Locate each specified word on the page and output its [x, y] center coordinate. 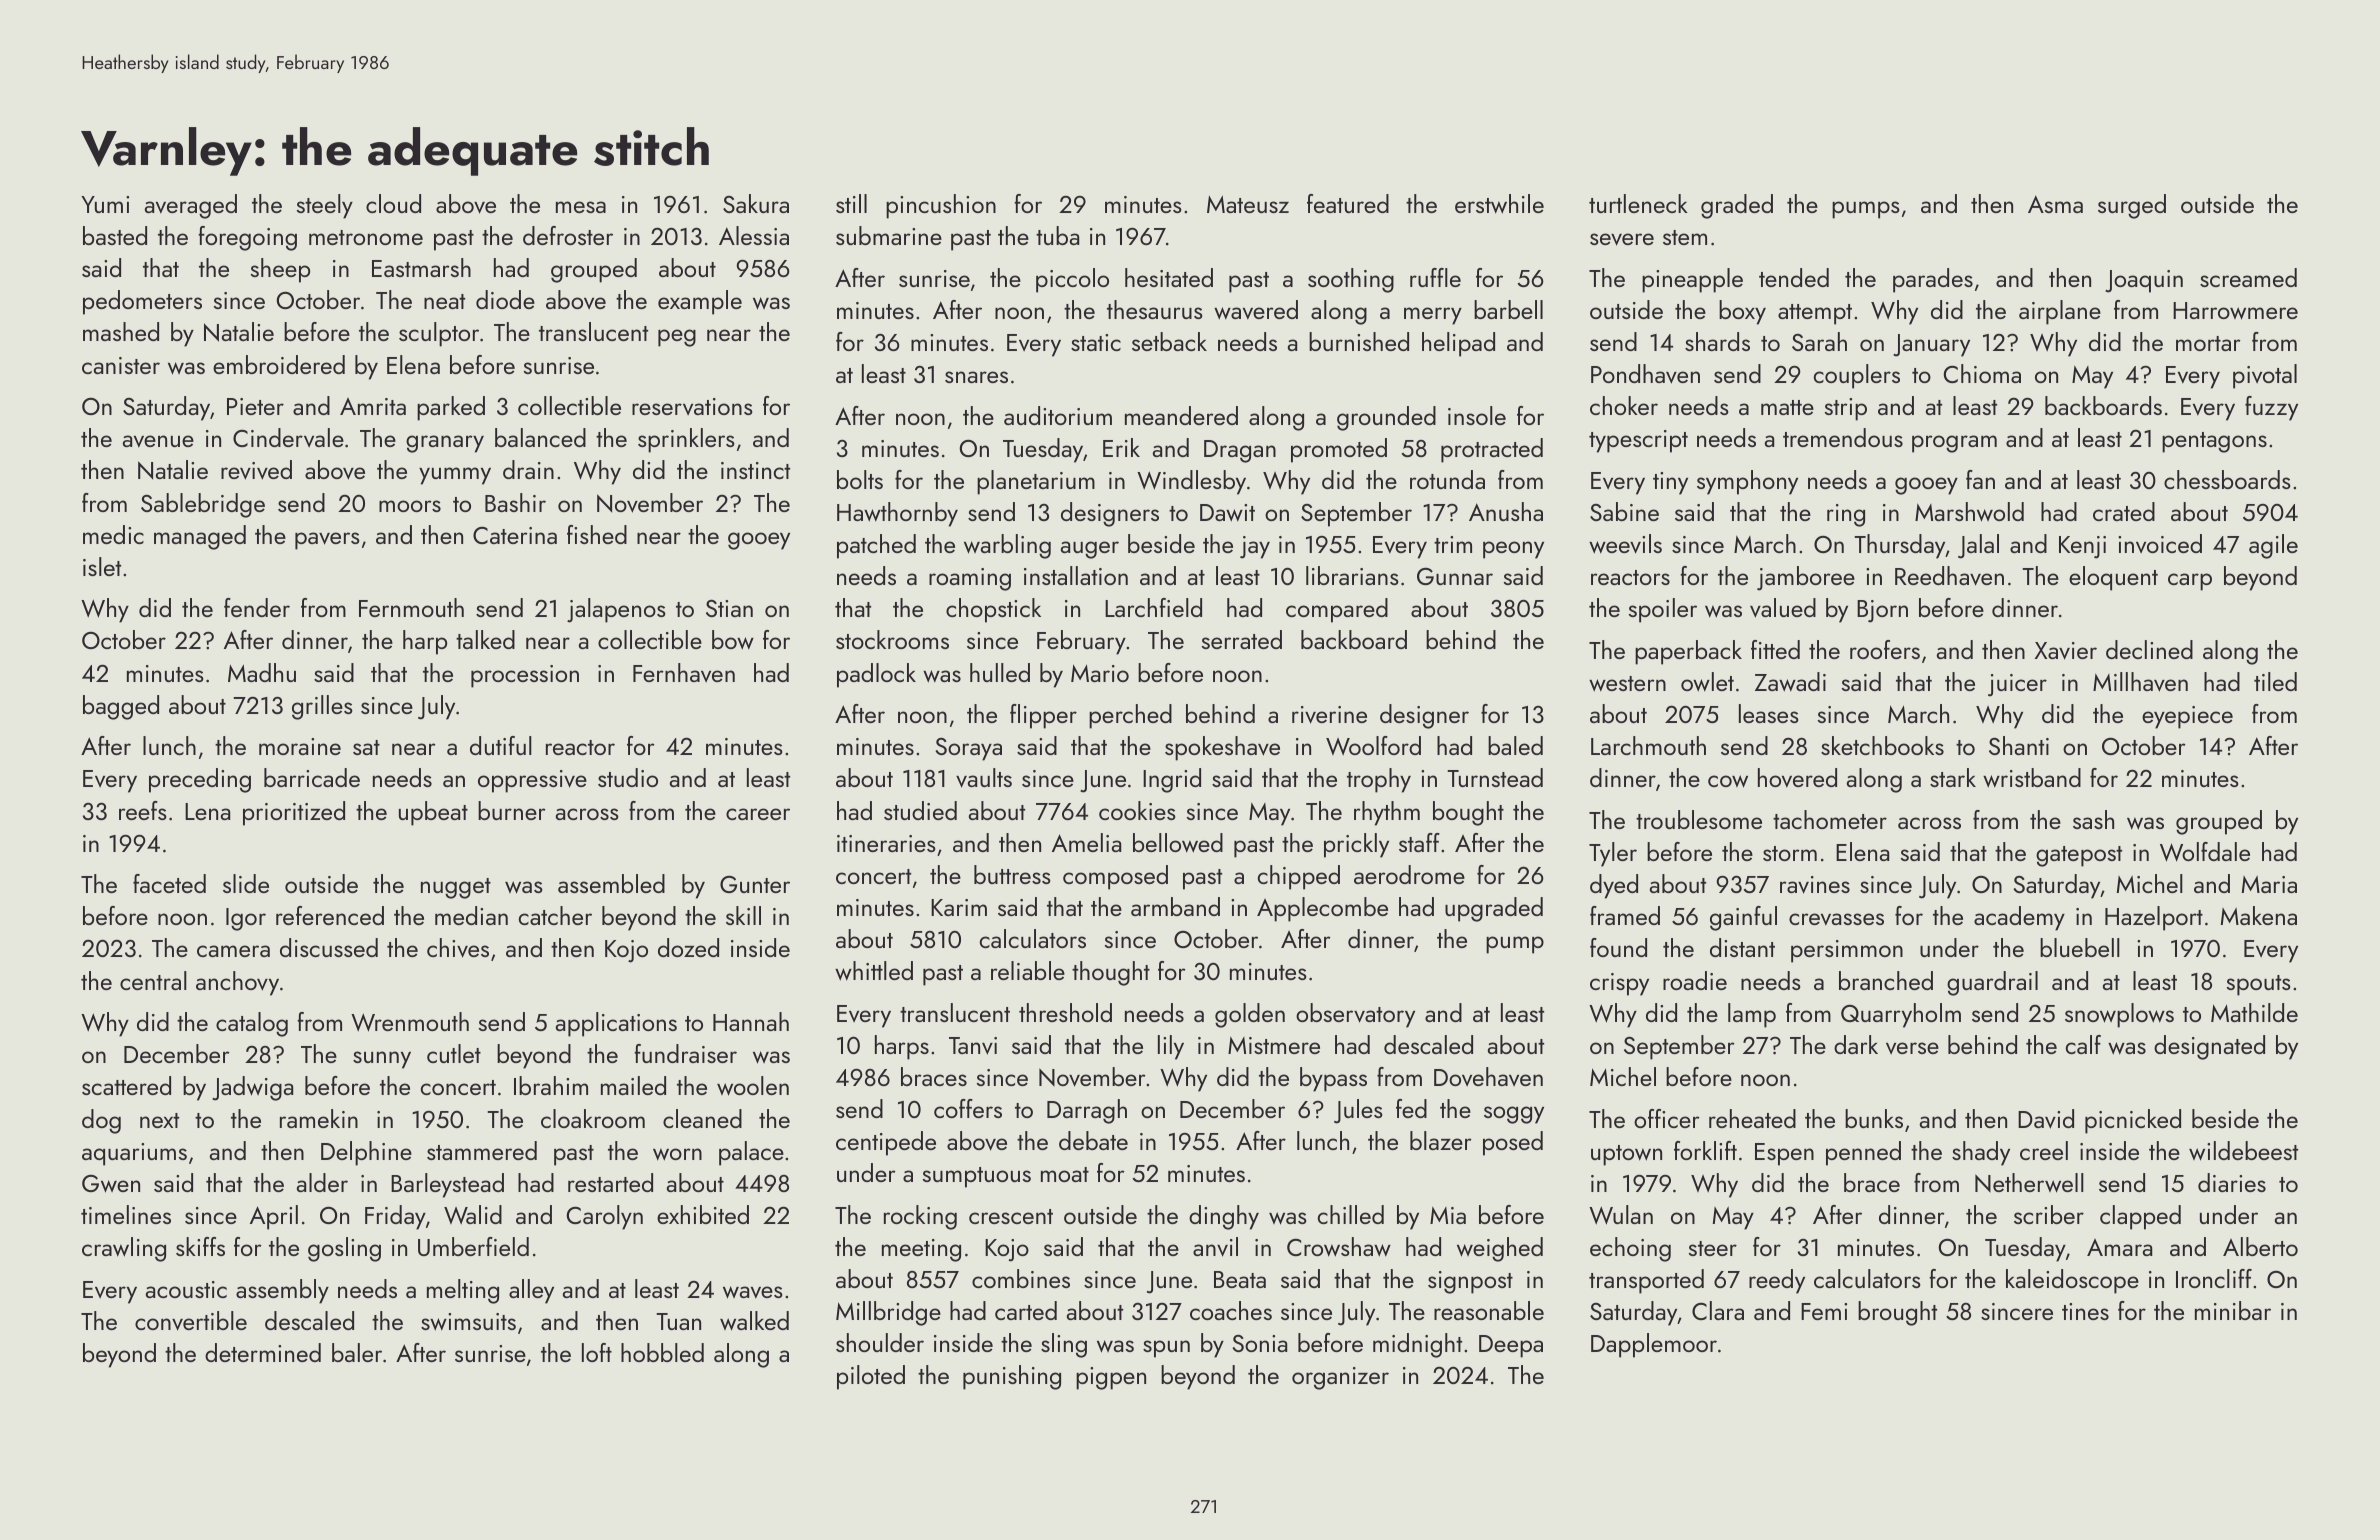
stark [1953, 777]
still [851, 203]
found [1618, 947]
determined [263, 1352]
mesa [581, 207]
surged [2132, 206]
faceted [169, 883]
